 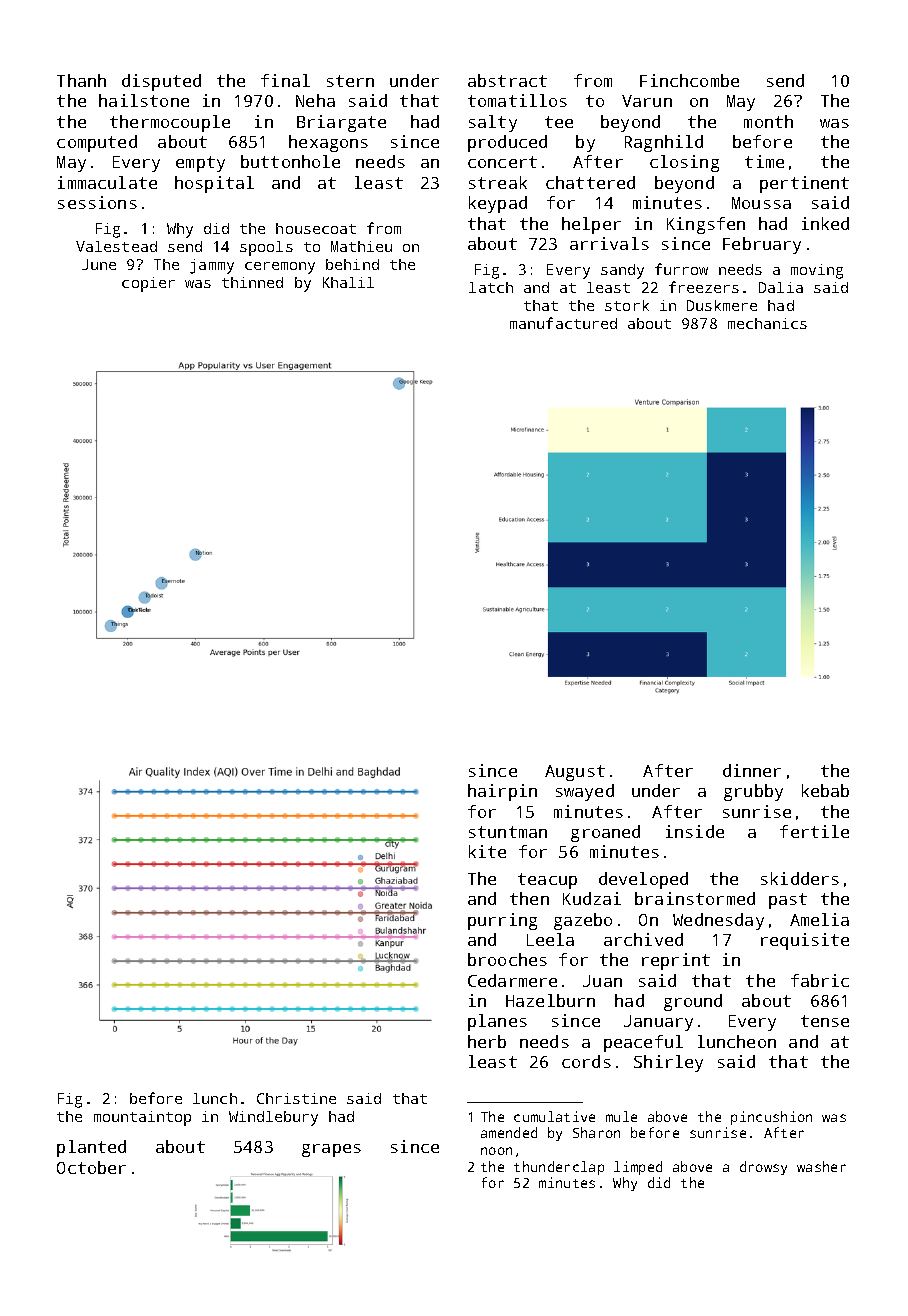 What do you see at coordinates (767, 323) in the page?
I see `mechanics` at bounding box center [767, 323].
